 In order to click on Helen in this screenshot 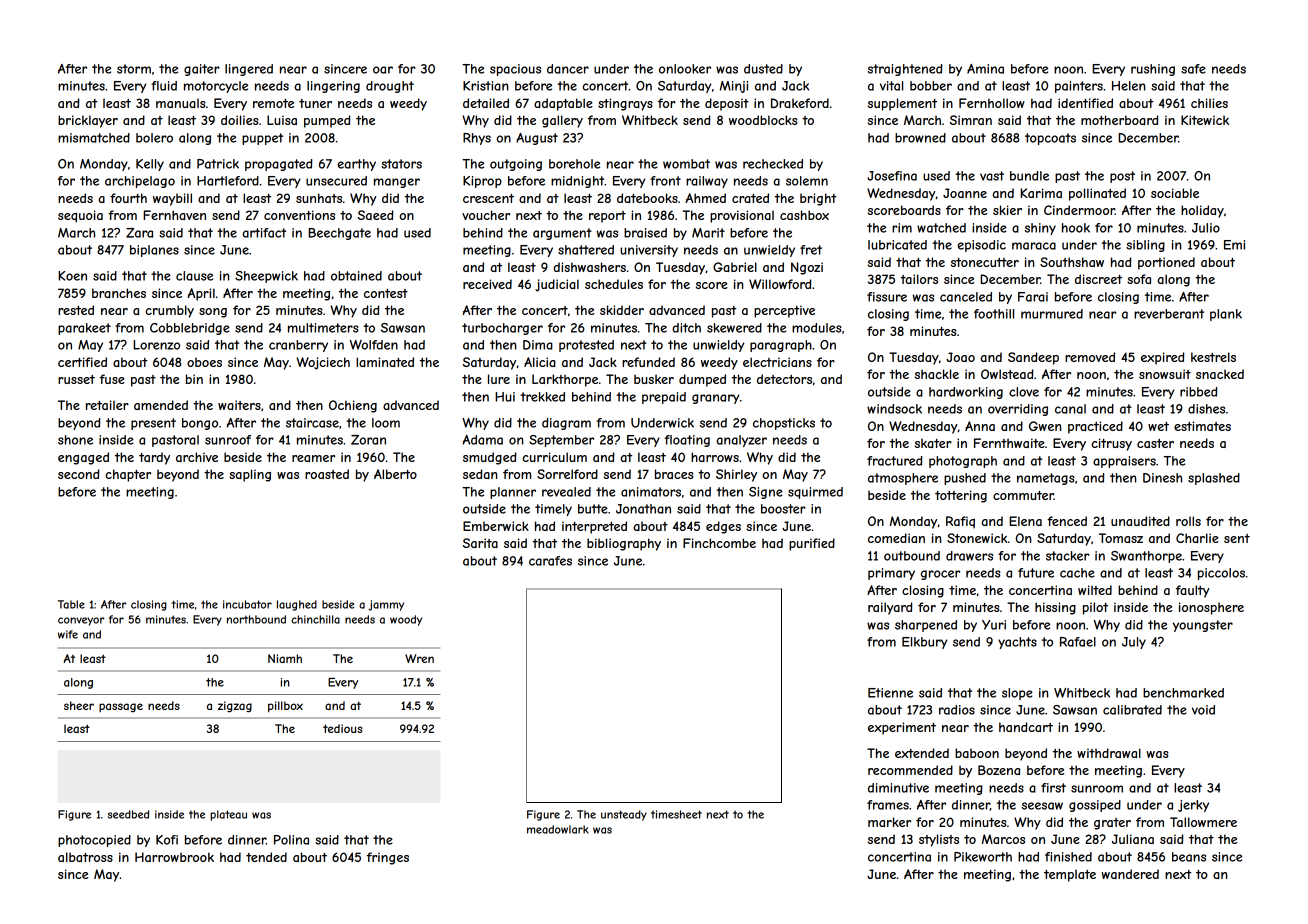, I will do `click(1128, 86)`.
